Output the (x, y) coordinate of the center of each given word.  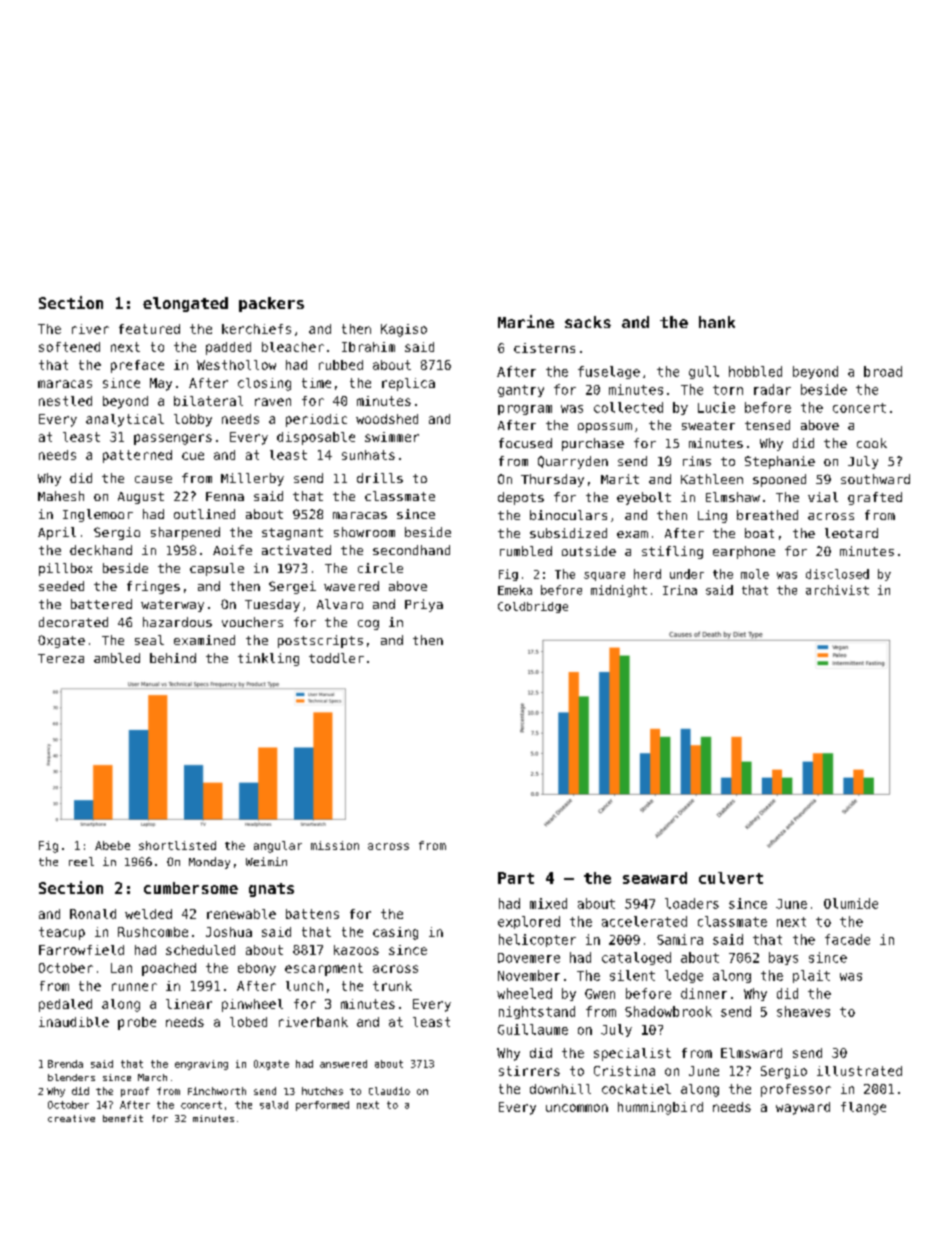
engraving (201, 1065)
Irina (680, 590)
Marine (526, 321)
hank (717, 322)
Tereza (61, 658)
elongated (185, 304)
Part (516, 878)
